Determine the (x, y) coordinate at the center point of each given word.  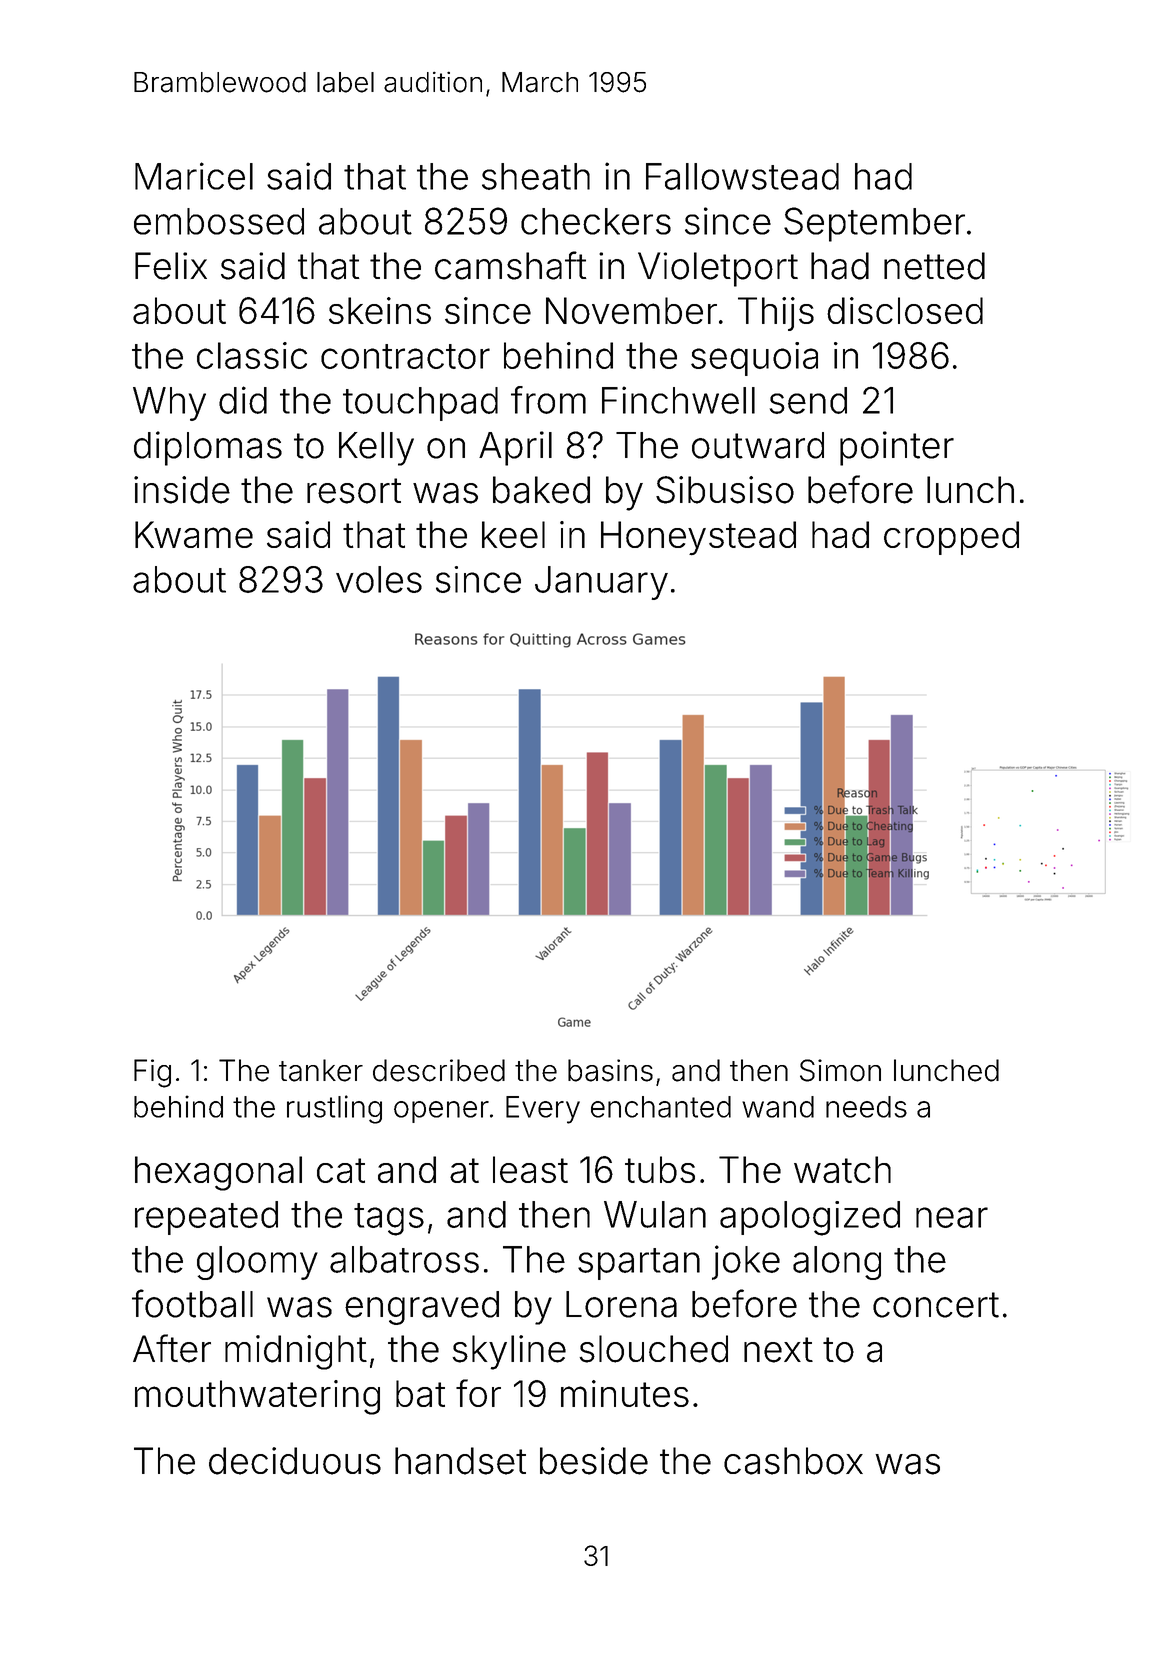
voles (379, 579)
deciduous (295, 1461)
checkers (596, 221)
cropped (951, 538)
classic (252, 355)
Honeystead (698, 538)
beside (594, 1461)
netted (934, 266)
